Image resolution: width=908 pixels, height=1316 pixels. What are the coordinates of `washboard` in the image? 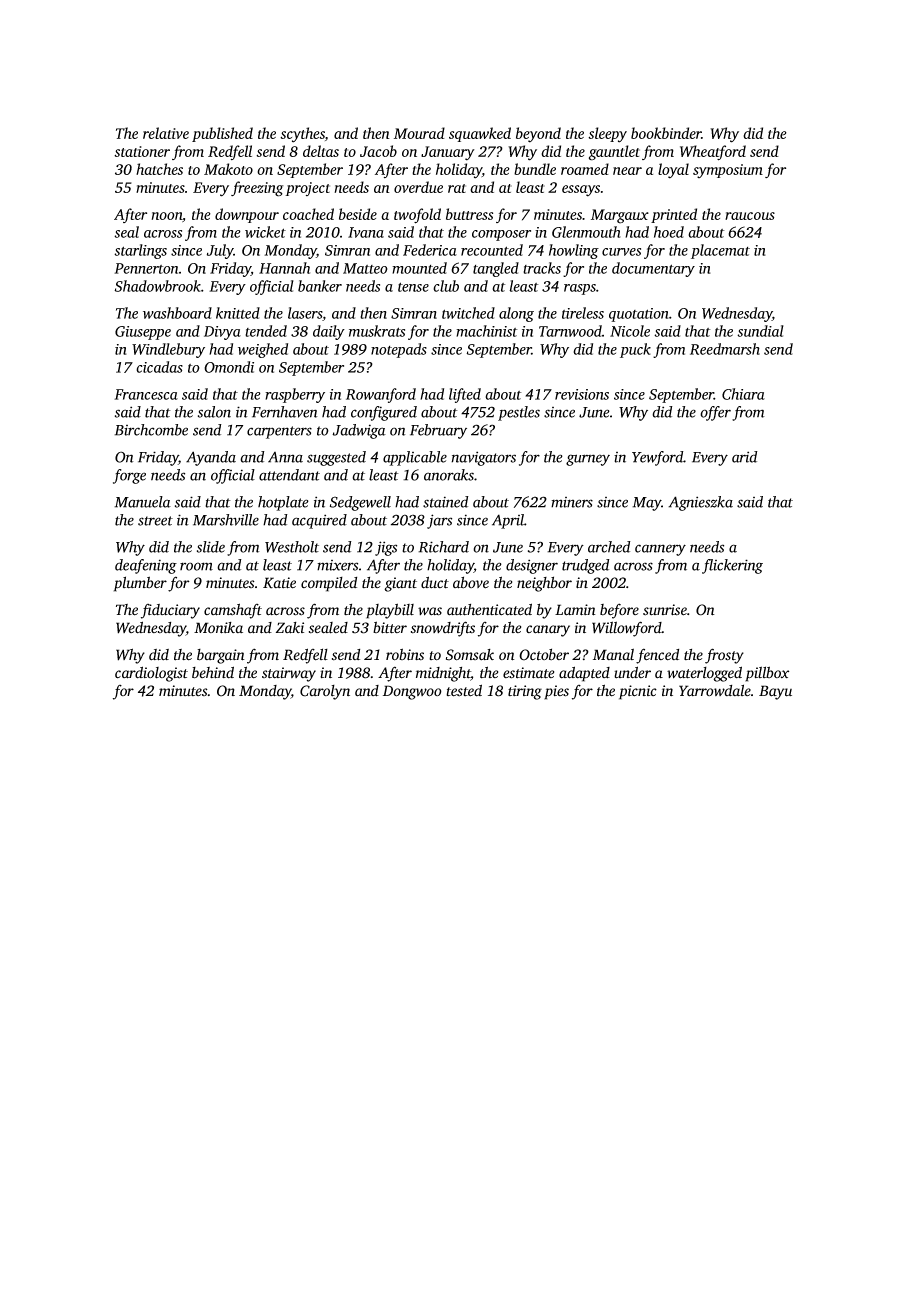 It's located at (177, 313).
